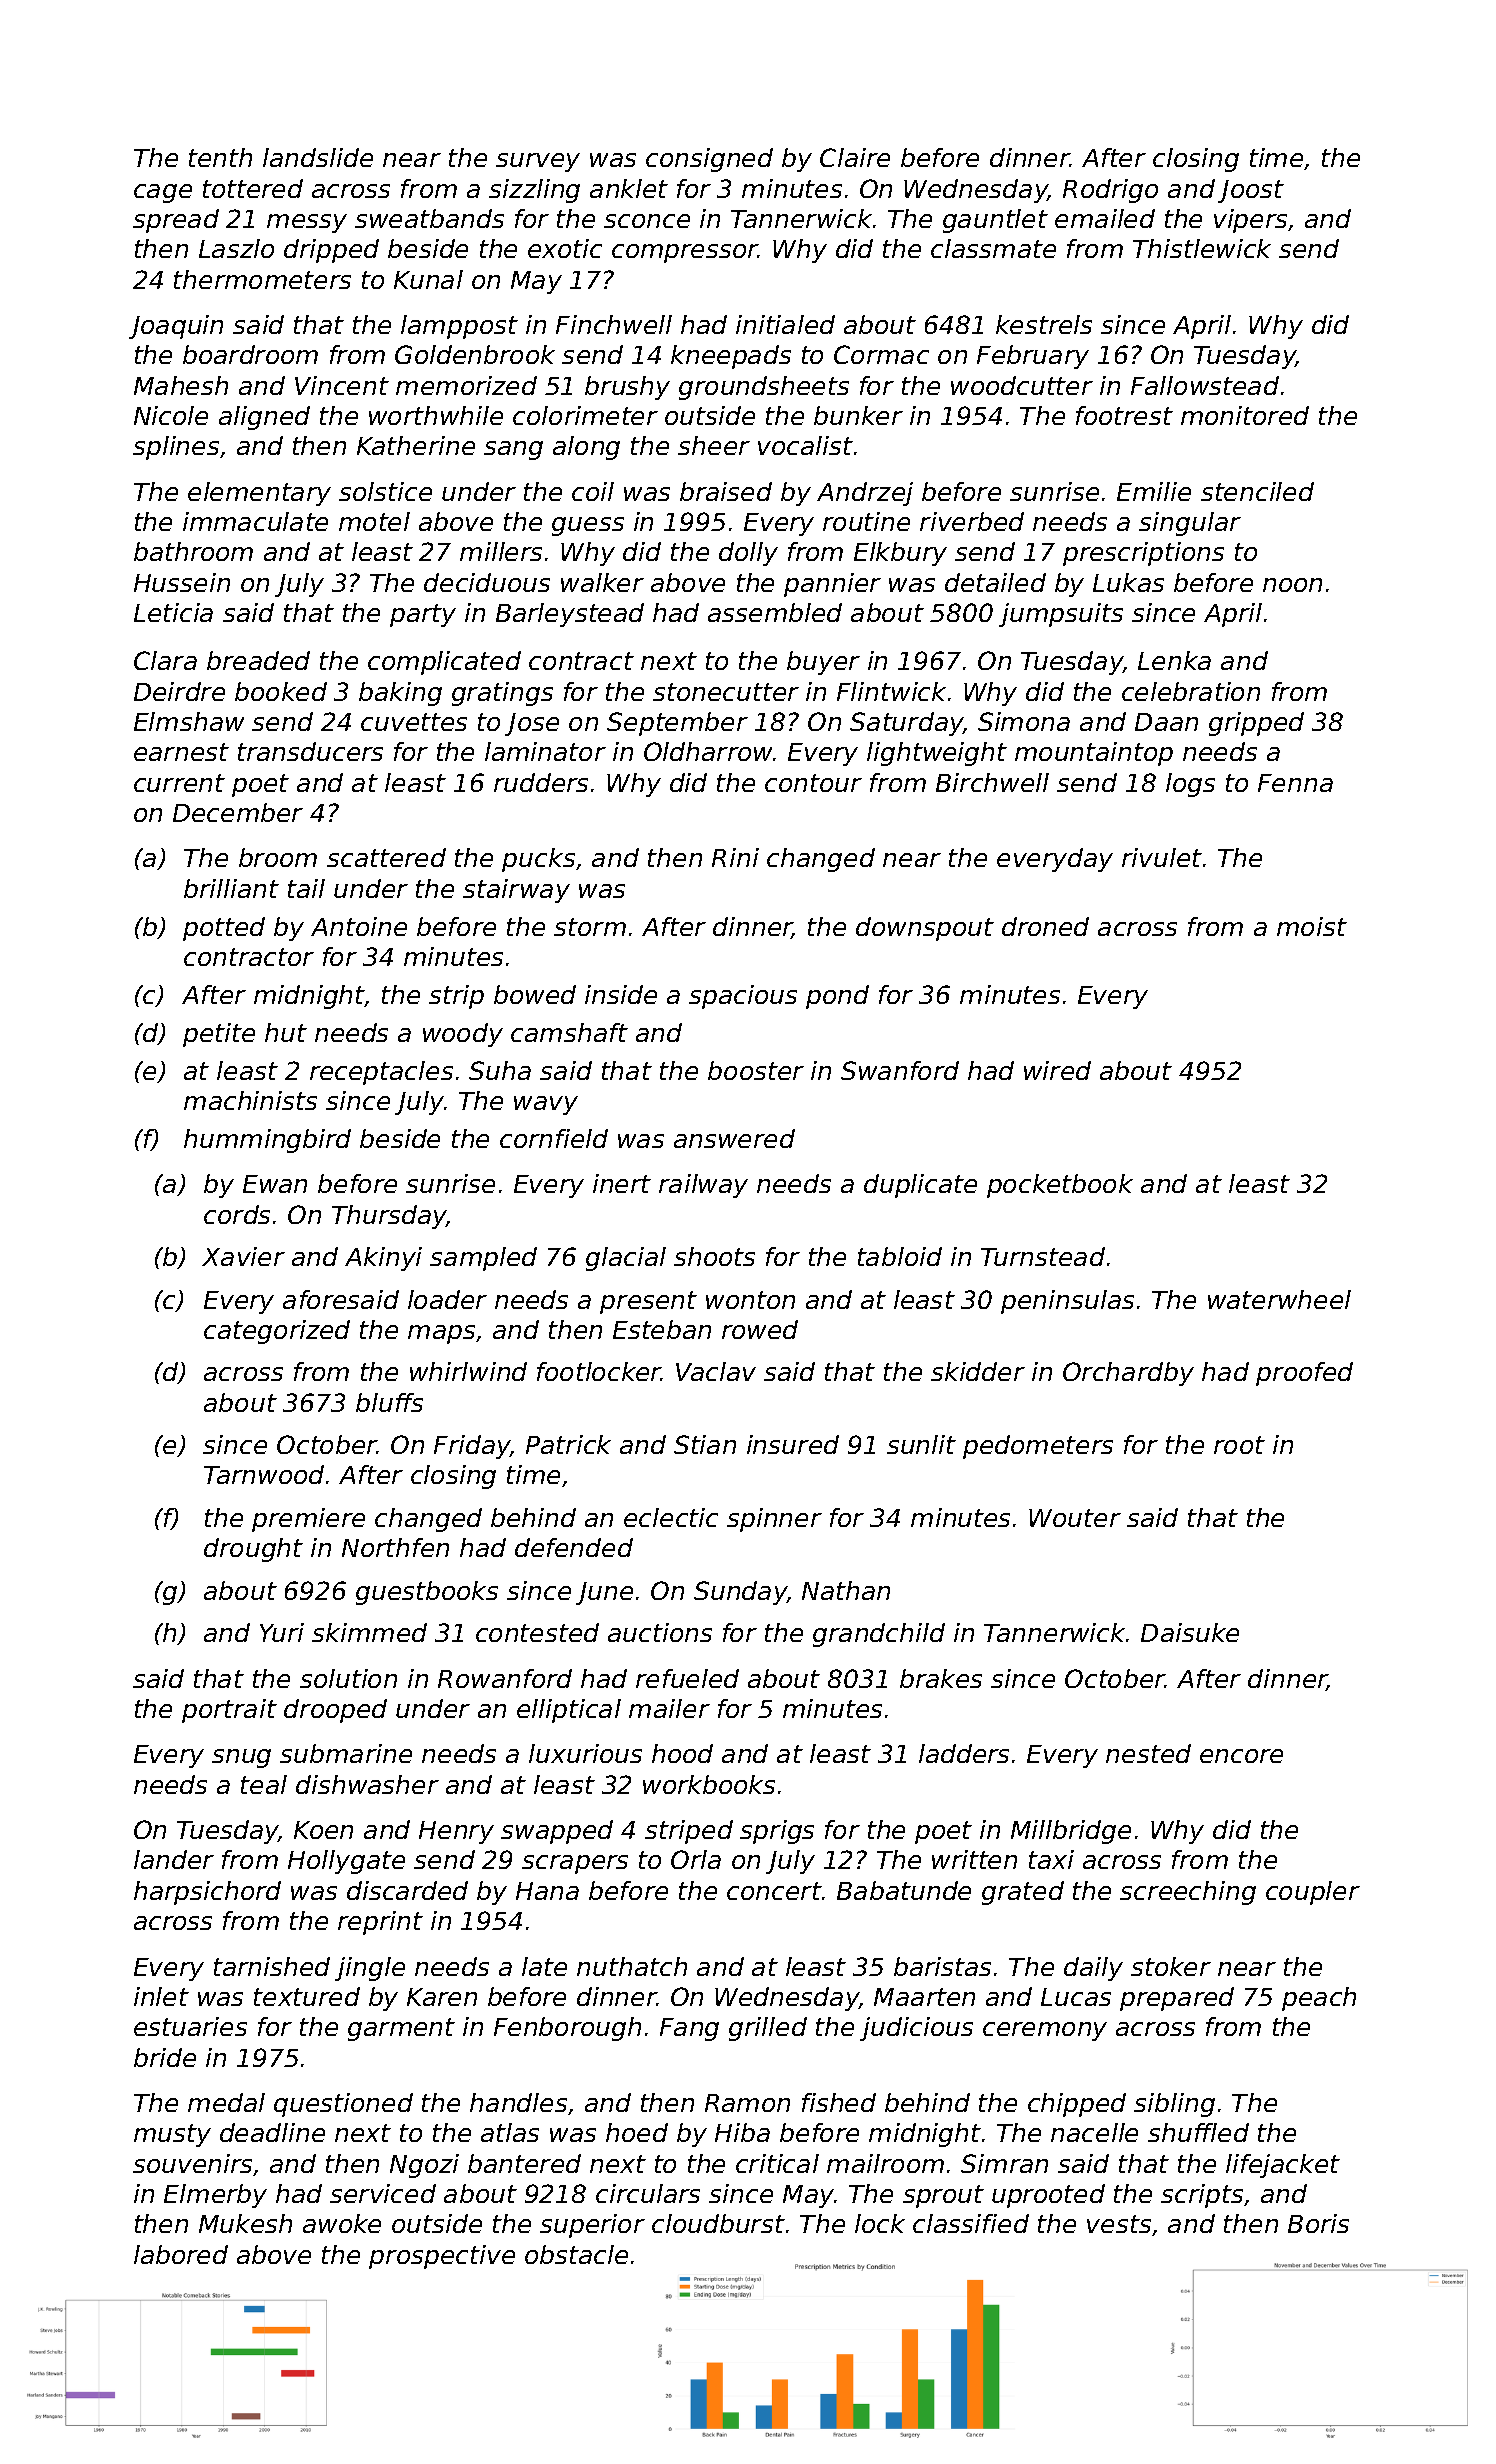  Describe the element at coordinates (219, 1035) in the screenshot. I see `petite` at that location.
